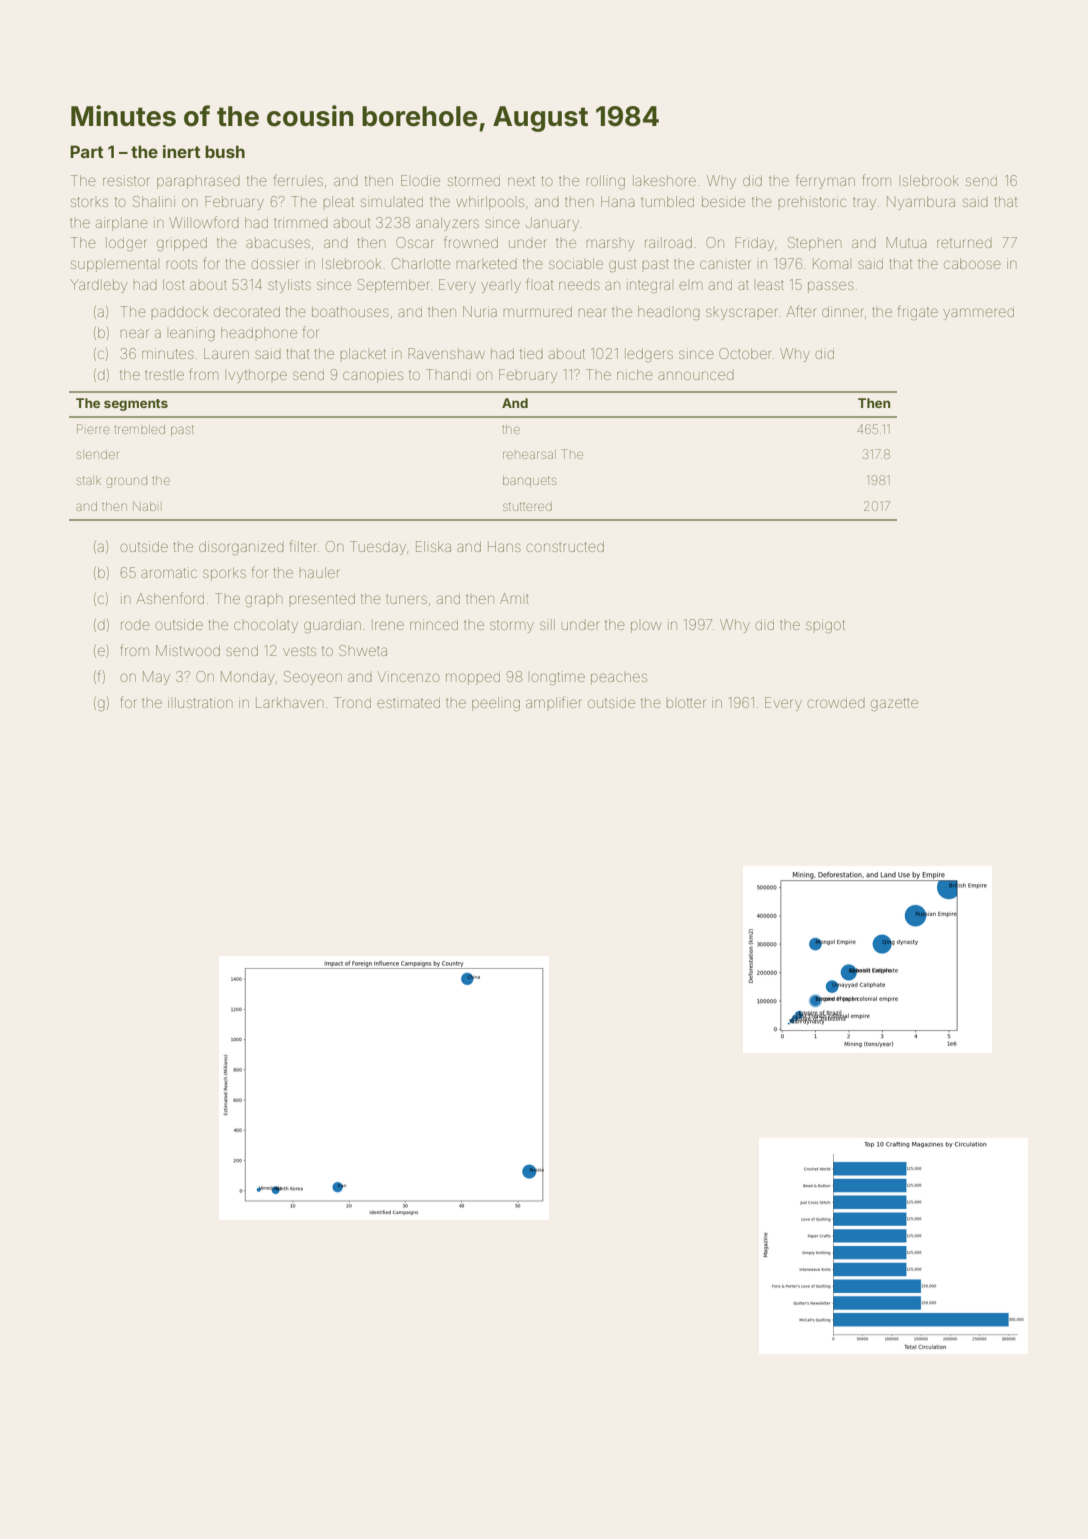 Image resolution: width=1088 pixels, height=1539 pixels. What do you see at coordinates (126, 482) in the screenshot?
I see `ground` at bounding box center [126, 482].
